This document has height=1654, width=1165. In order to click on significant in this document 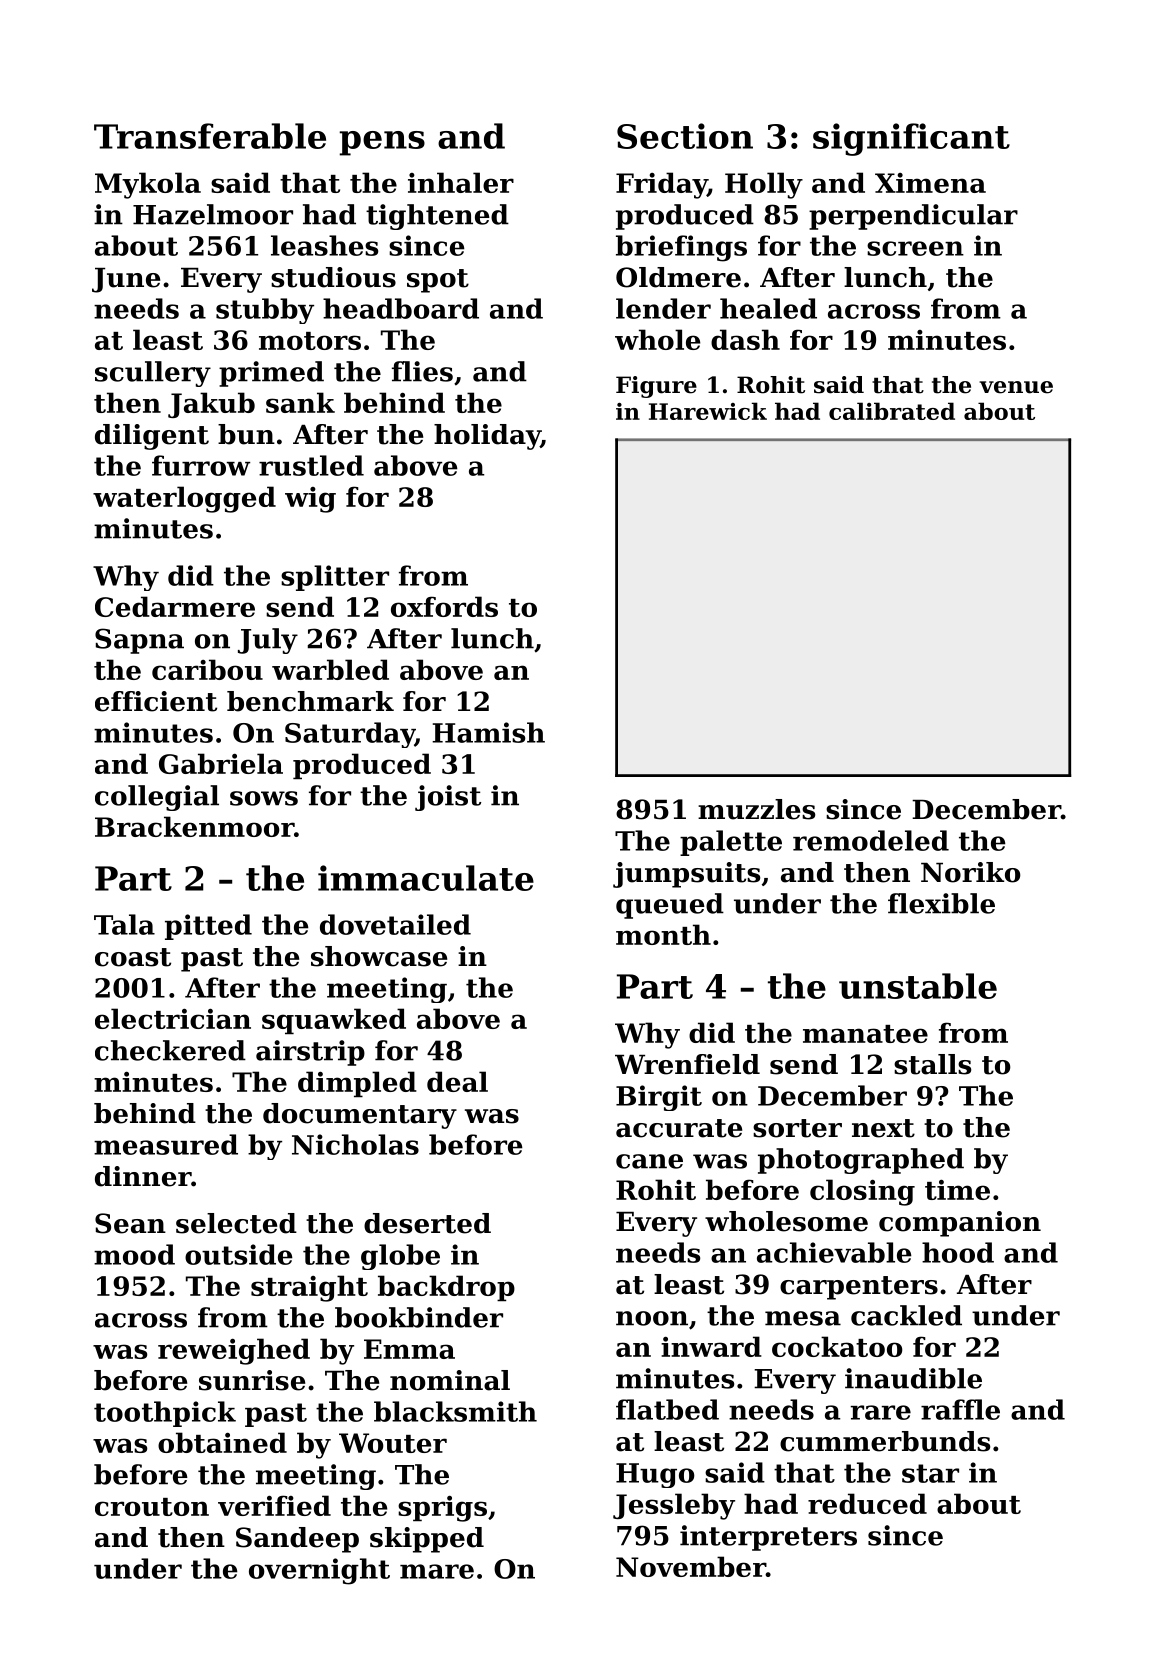, I will do `click(911, 139)`.
